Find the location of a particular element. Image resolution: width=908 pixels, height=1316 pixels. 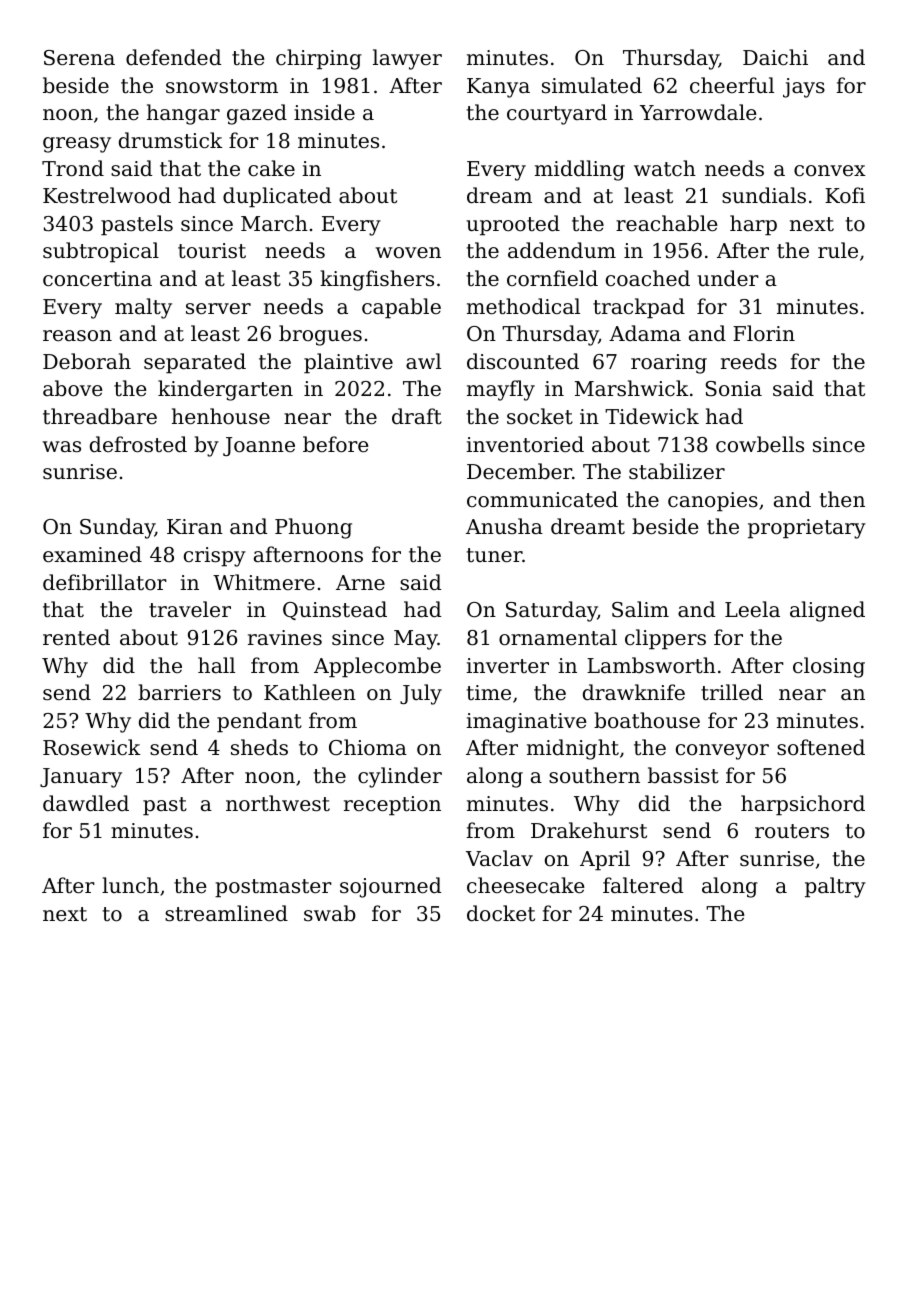

docket is located at coordinates (501, 913).
